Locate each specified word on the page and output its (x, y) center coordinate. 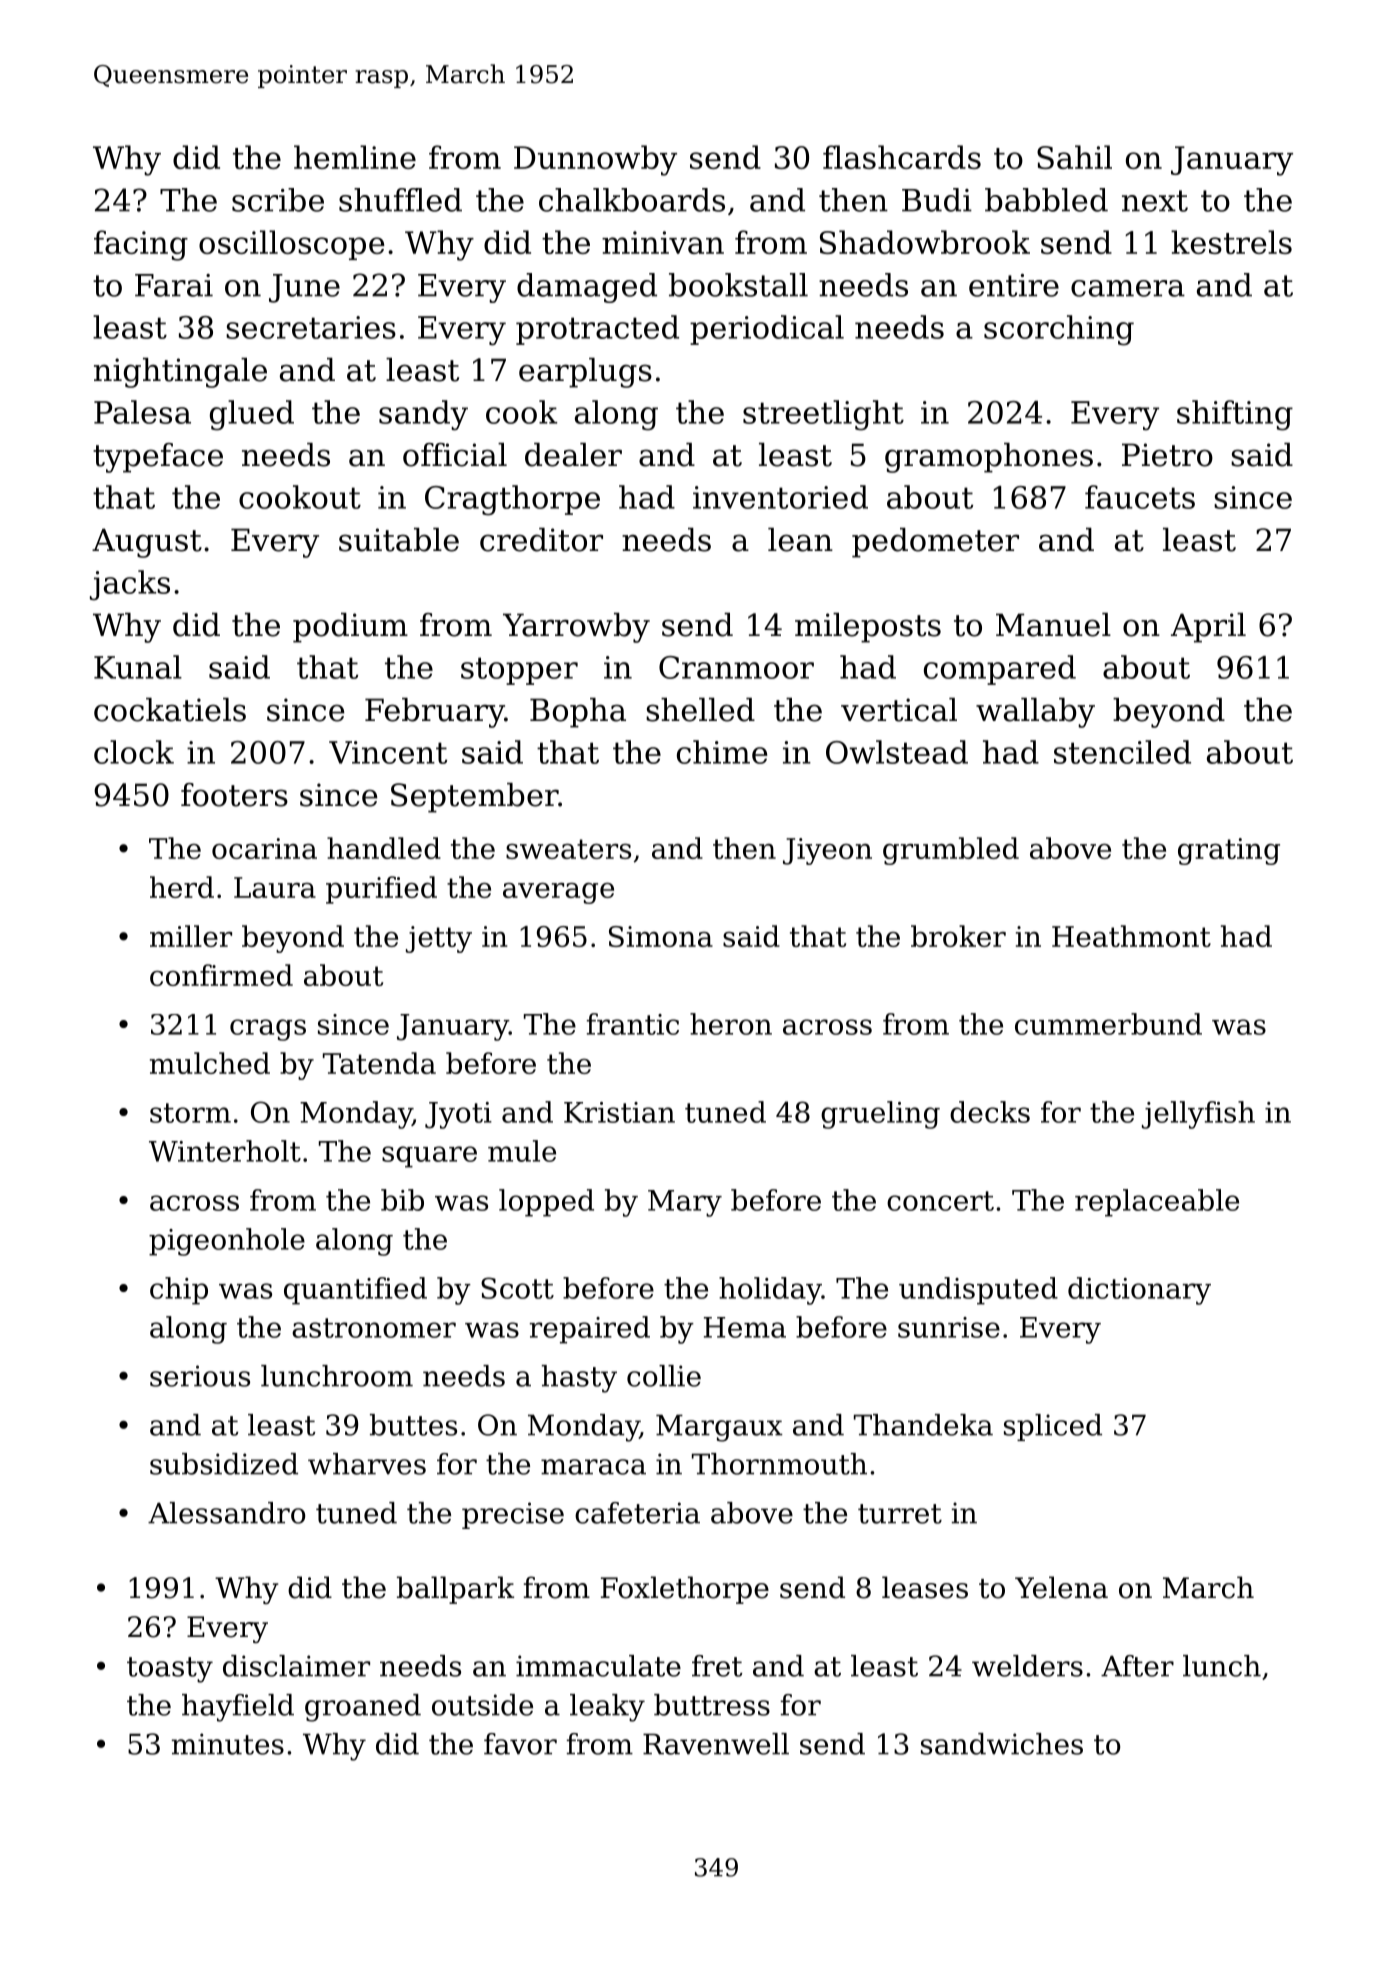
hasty (579, 1379)
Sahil (1074, 157)
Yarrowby (576, 628)
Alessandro (226, 1513)
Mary (685, 1203)
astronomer (374, 1328)
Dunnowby (595, 160)
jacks (130, 585)
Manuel (1053, 625)
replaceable (1157, 1203)
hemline (355, 157)
